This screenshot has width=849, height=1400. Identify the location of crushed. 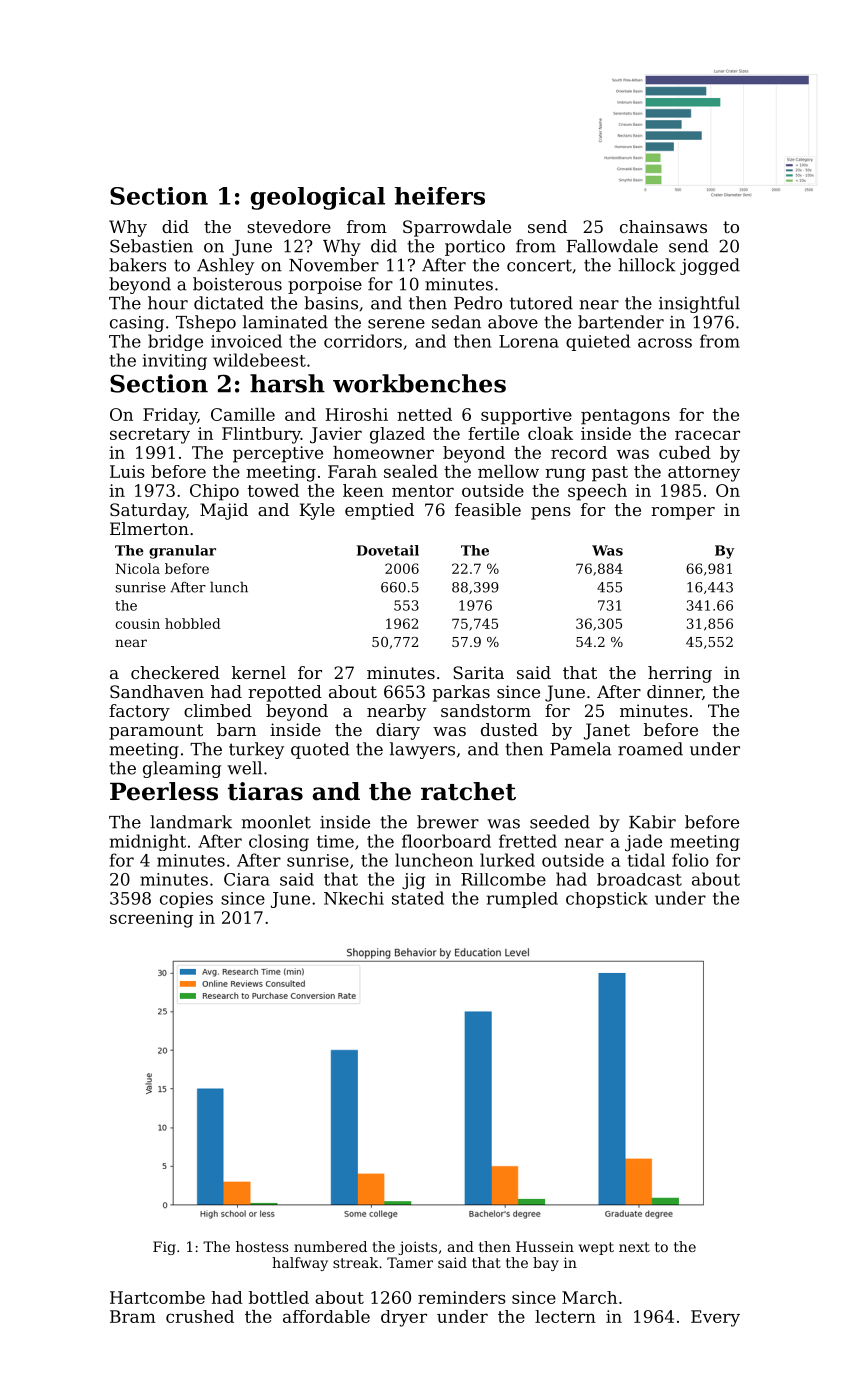
(200, 1316).
